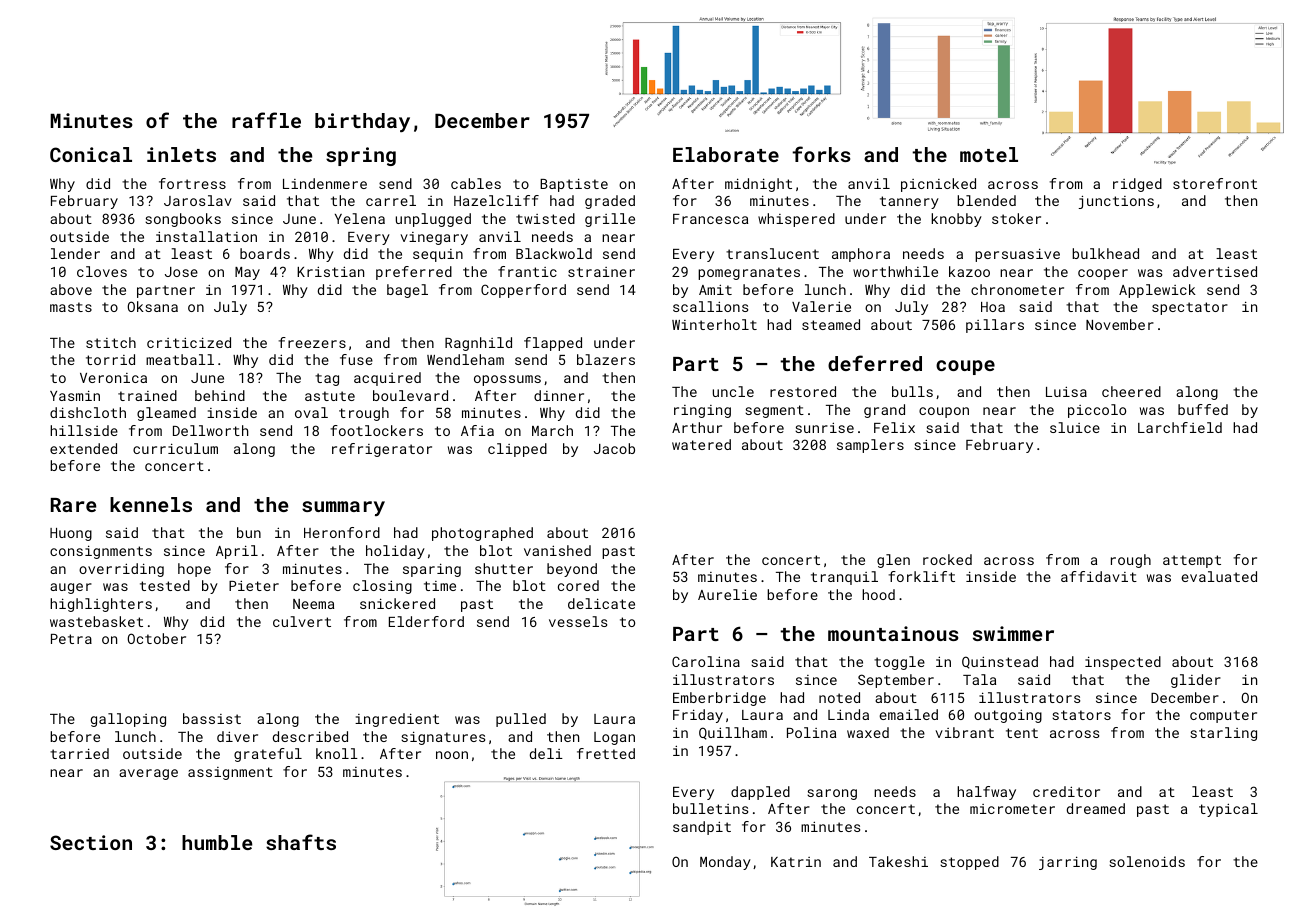  I want to click on bun, so click(249, 532).
